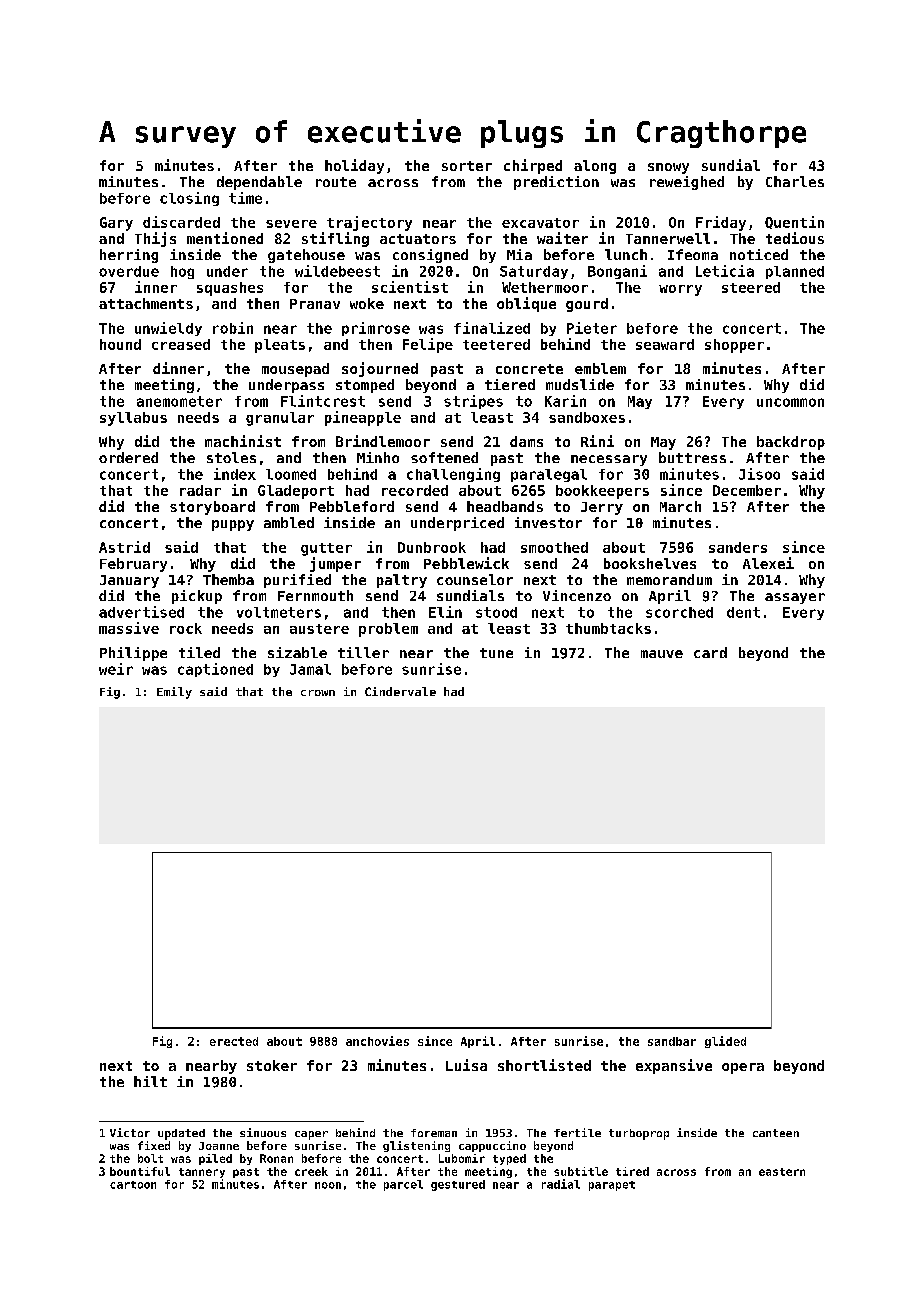  I want to click on Luisa, so click(466, 1065).
